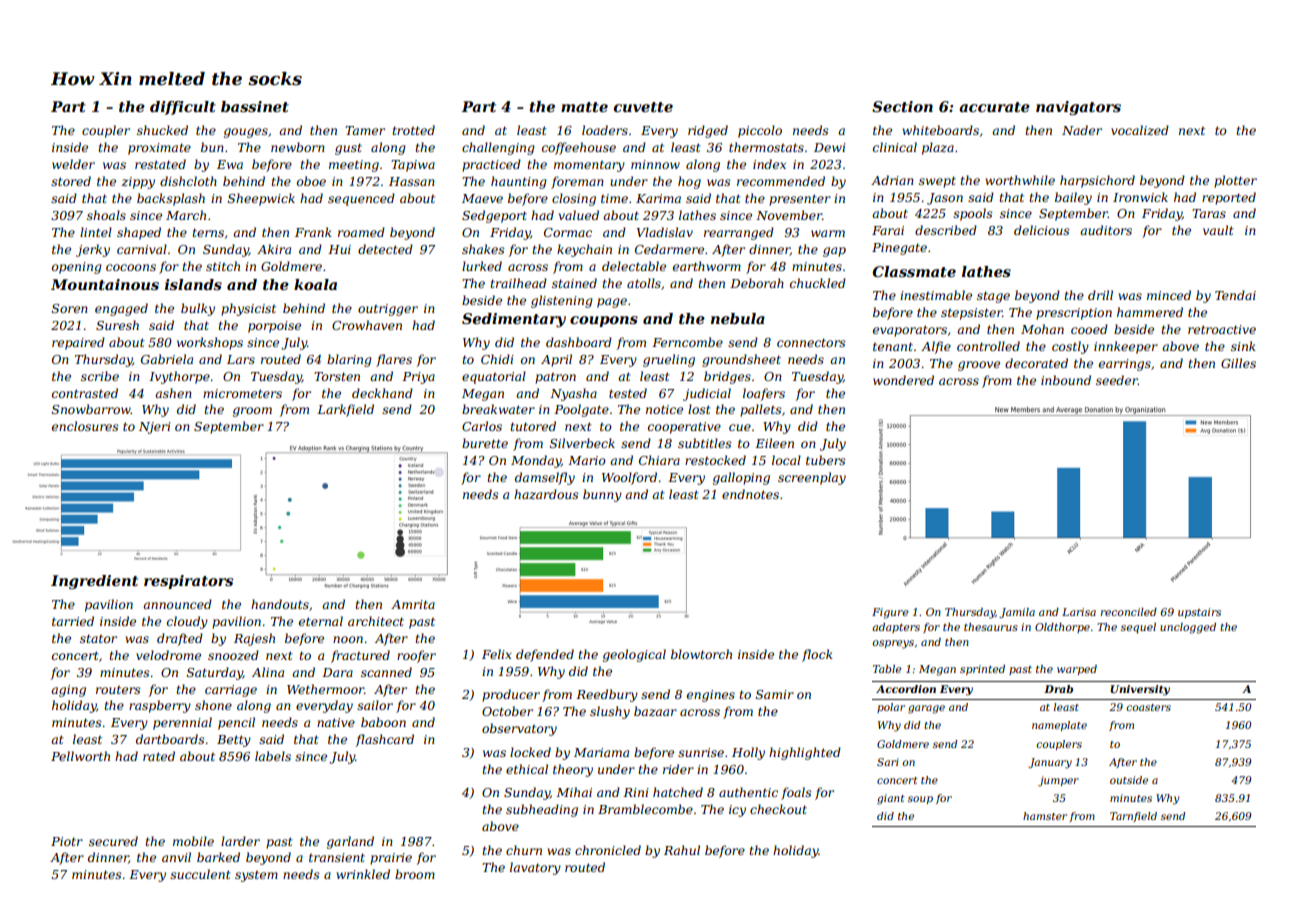 The image size is (1308, 924). Describe the element at coordinates (256, 876) in the screenshot. I see `system` at that location.
